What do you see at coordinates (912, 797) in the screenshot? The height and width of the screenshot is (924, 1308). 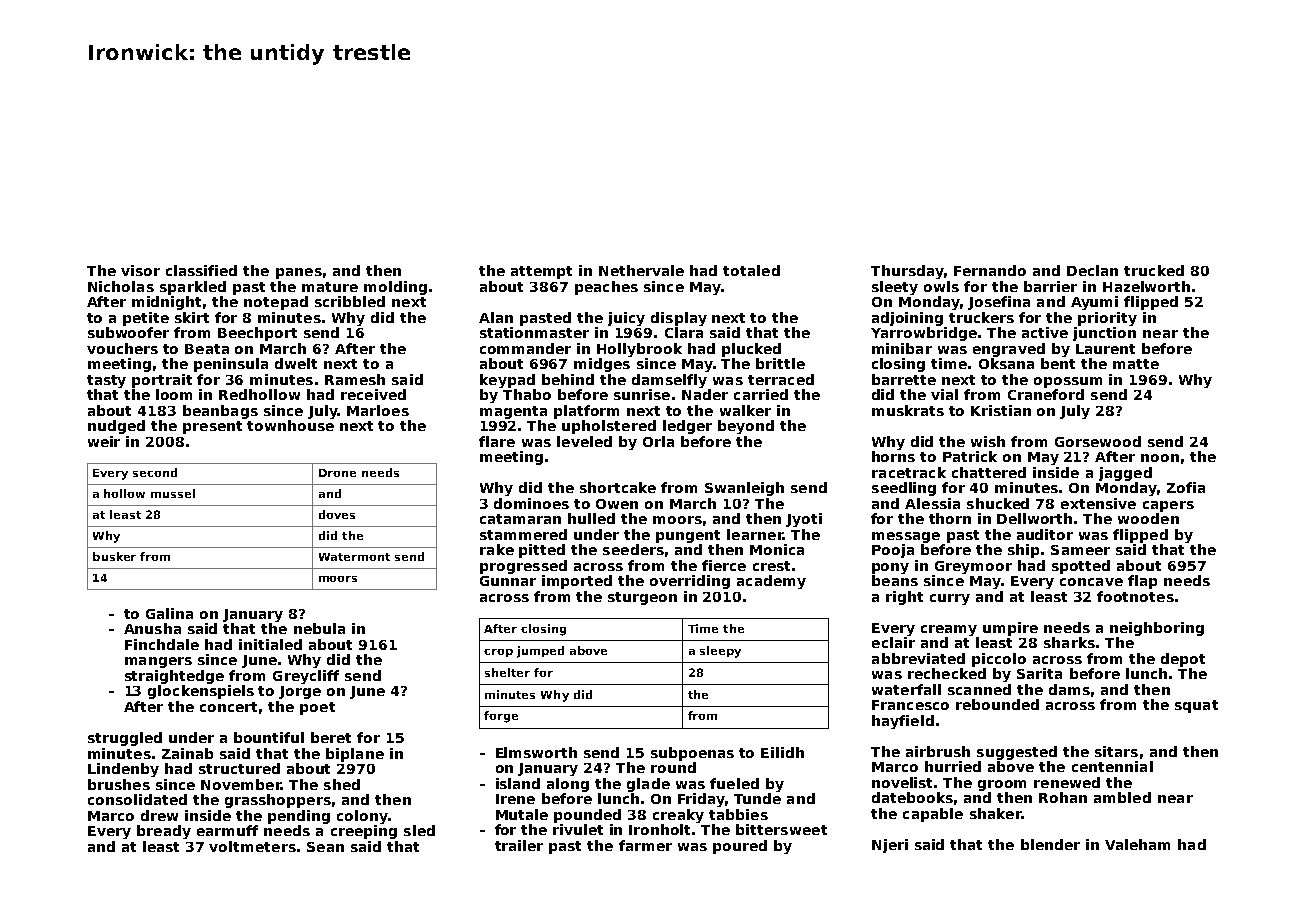 I see `datebooks` at bounding box center [912, 797].
